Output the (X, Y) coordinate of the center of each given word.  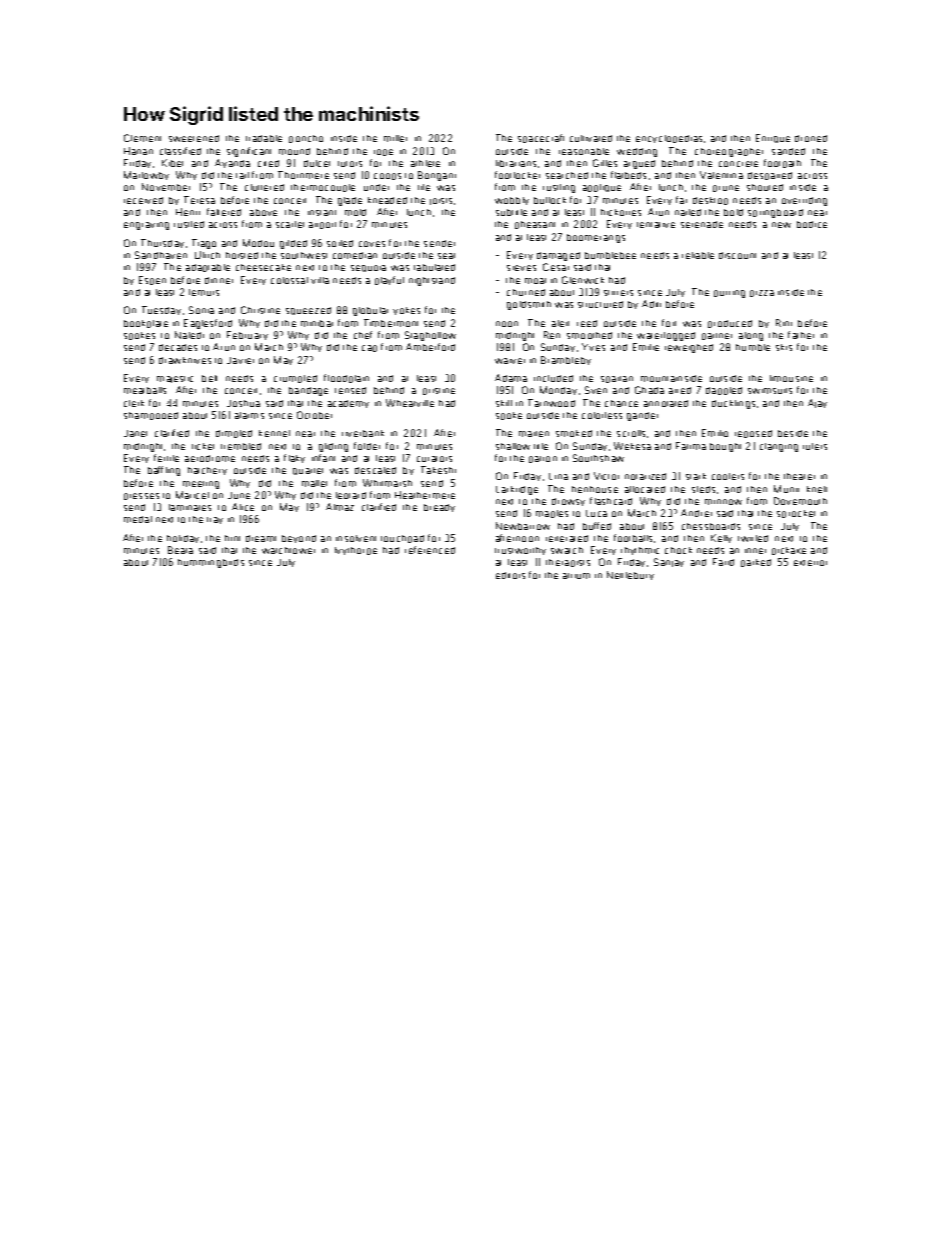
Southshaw (598, 458)
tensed (350, 390)
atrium (576, 576)
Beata (180, 550)
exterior (810, 563)
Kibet (172, 163)
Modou (258, 243)
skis (784, 347)
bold (733, 212)
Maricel (192, 495)
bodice (812, 224)
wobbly (512, 201)
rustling (559, 188)
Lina (558, 476)
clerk (134, 403)
